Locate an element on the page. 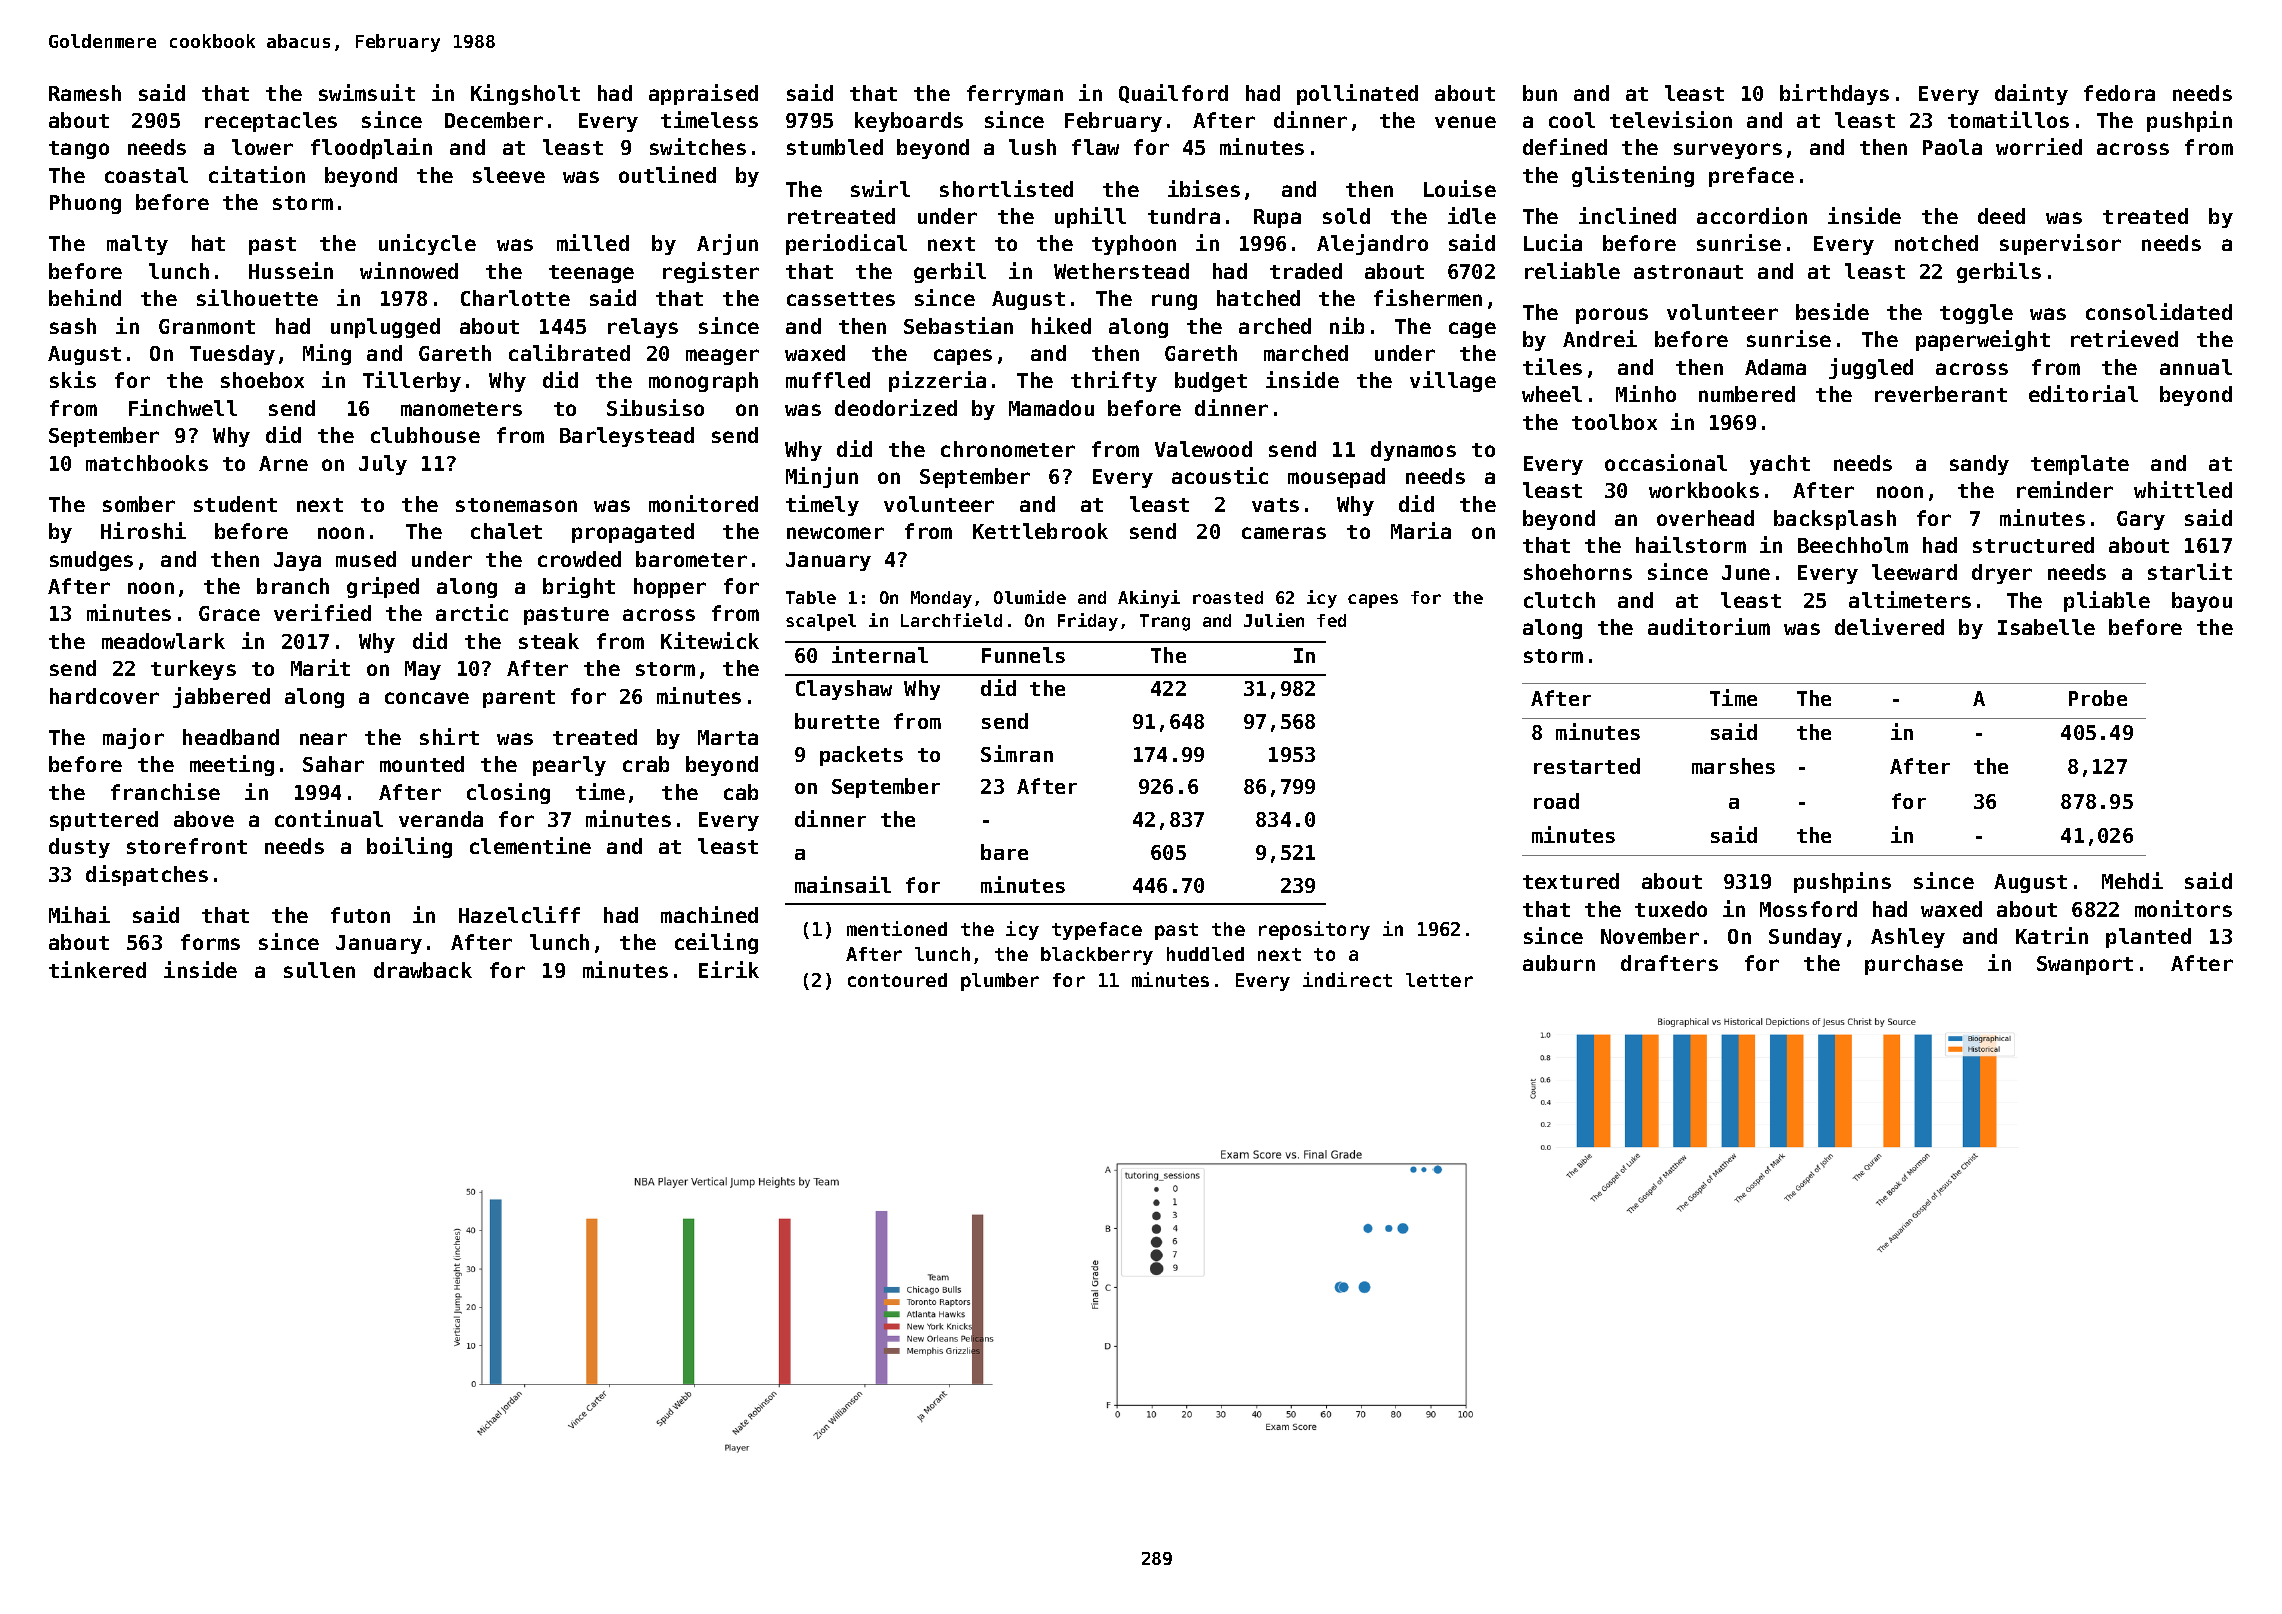 The width and height of the document is (2282, 1614). drawback is located at coordinates (423, 970).
